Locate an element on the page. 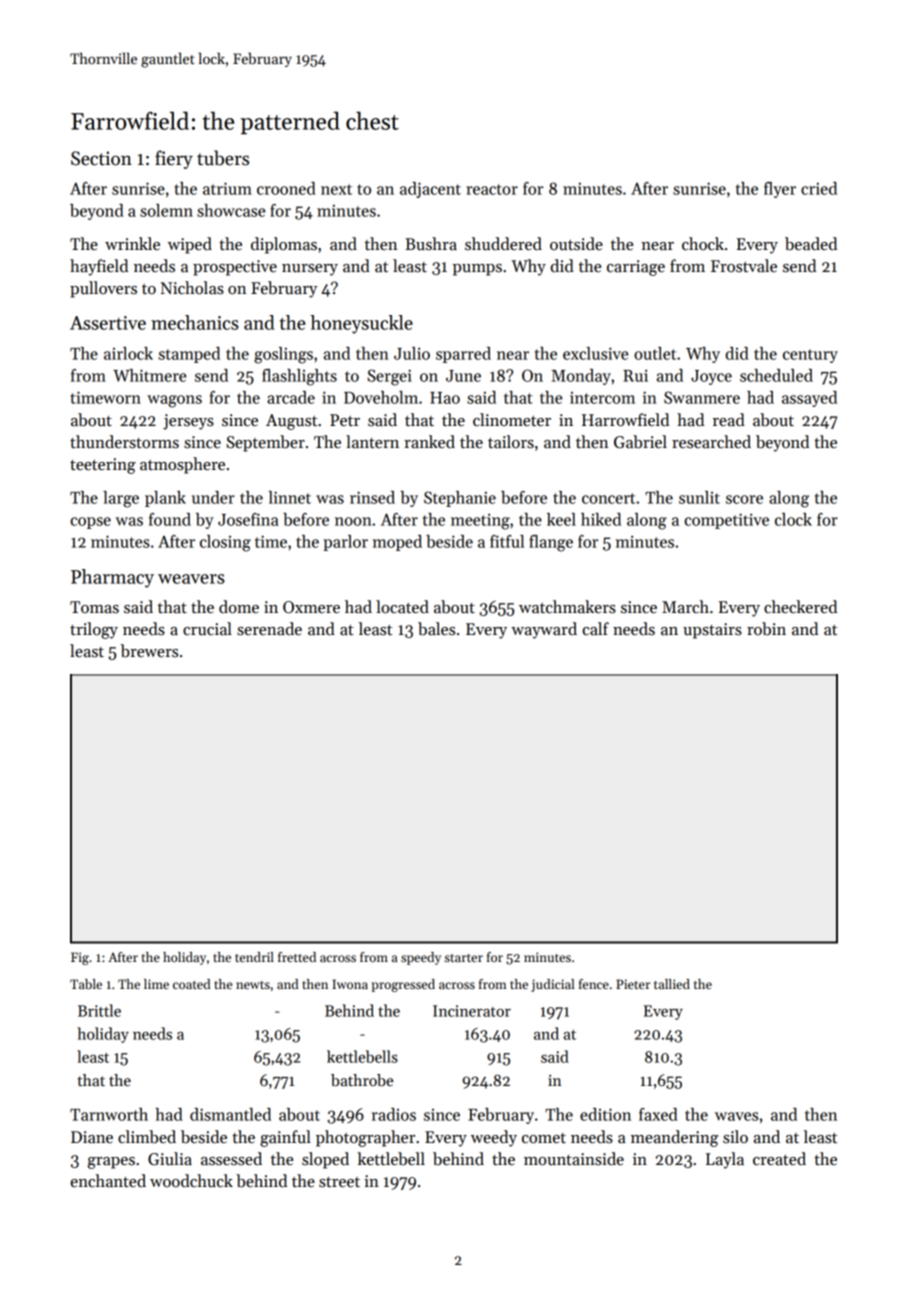 The image size is (908, 1316). speedy is located at coordinates (421, 958).
